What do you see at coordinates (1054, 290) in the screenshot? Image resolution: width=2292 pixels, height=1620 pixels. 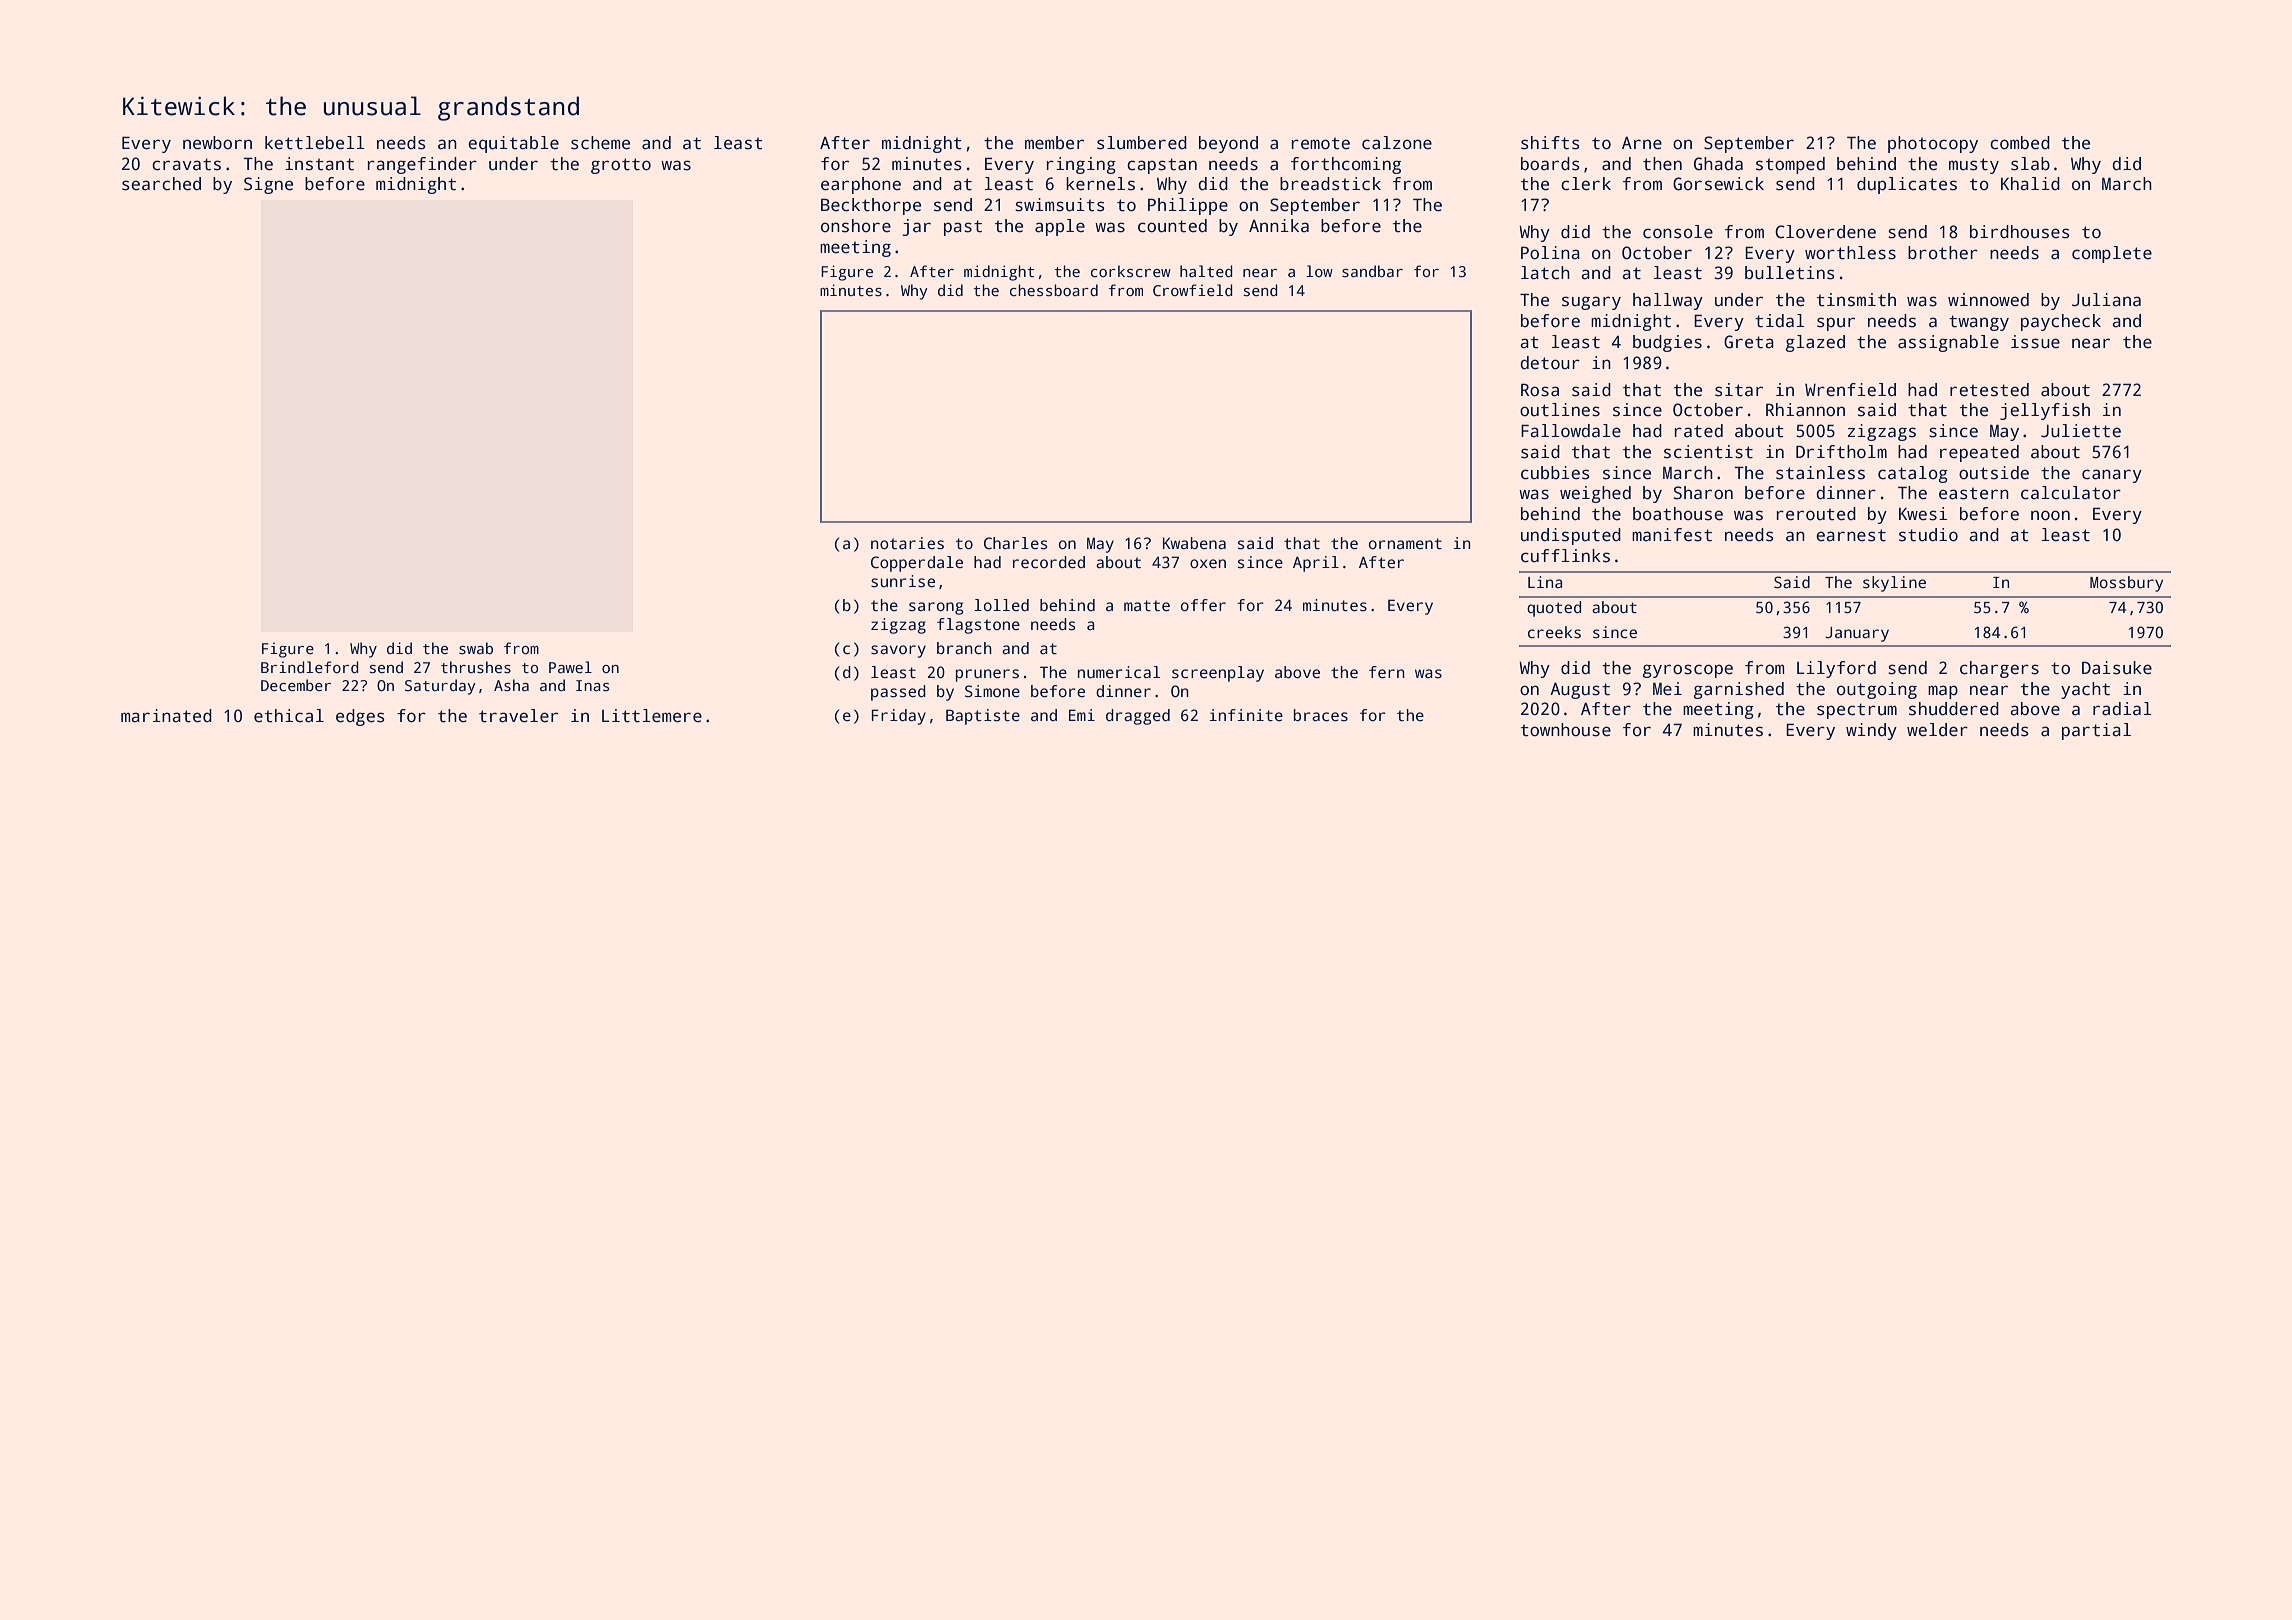 I see `chessboard` at bounding box center [1054, 290].
